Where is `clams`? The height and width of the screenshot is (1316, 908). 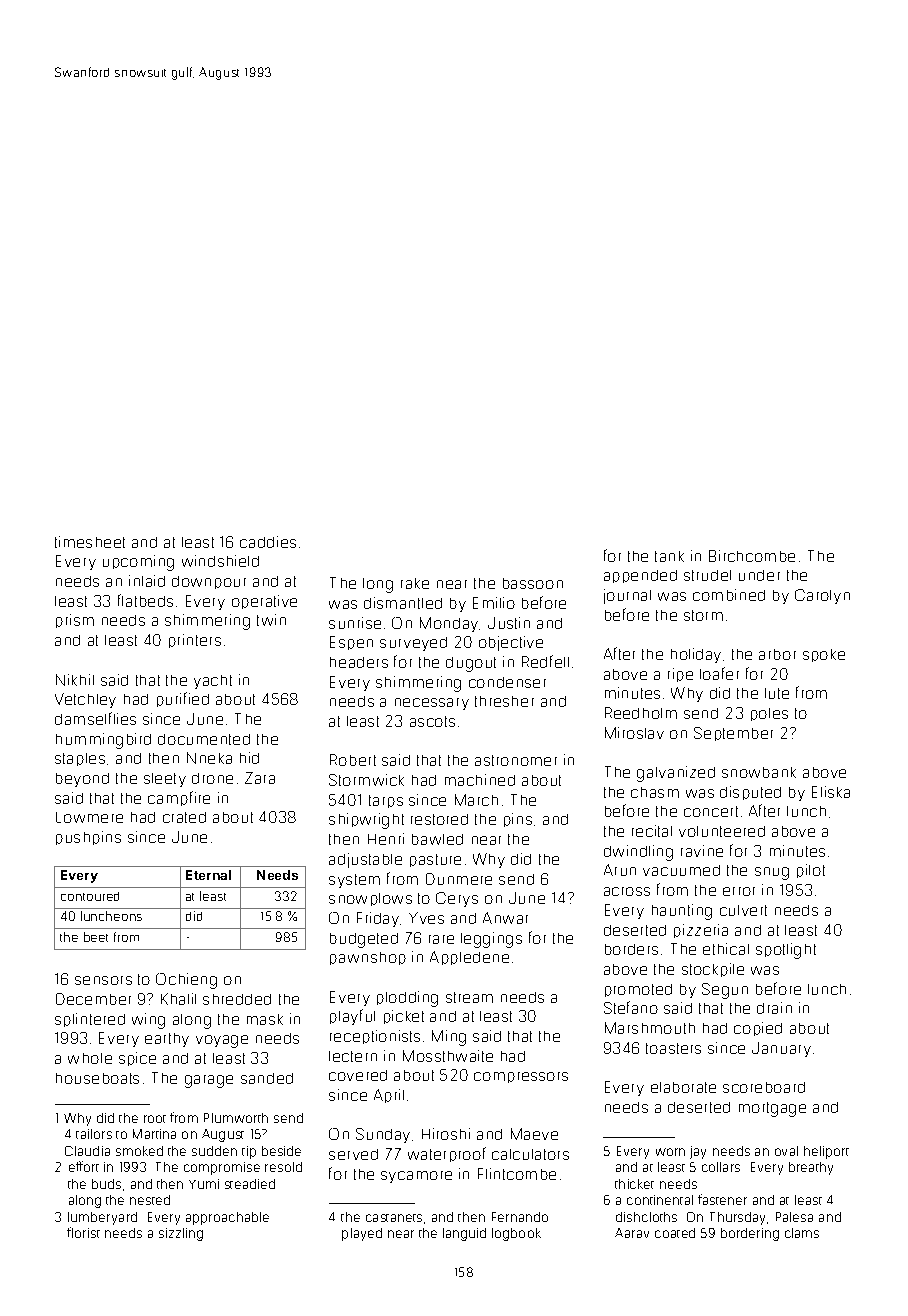
clams is located at coordinates (802, 1233).
